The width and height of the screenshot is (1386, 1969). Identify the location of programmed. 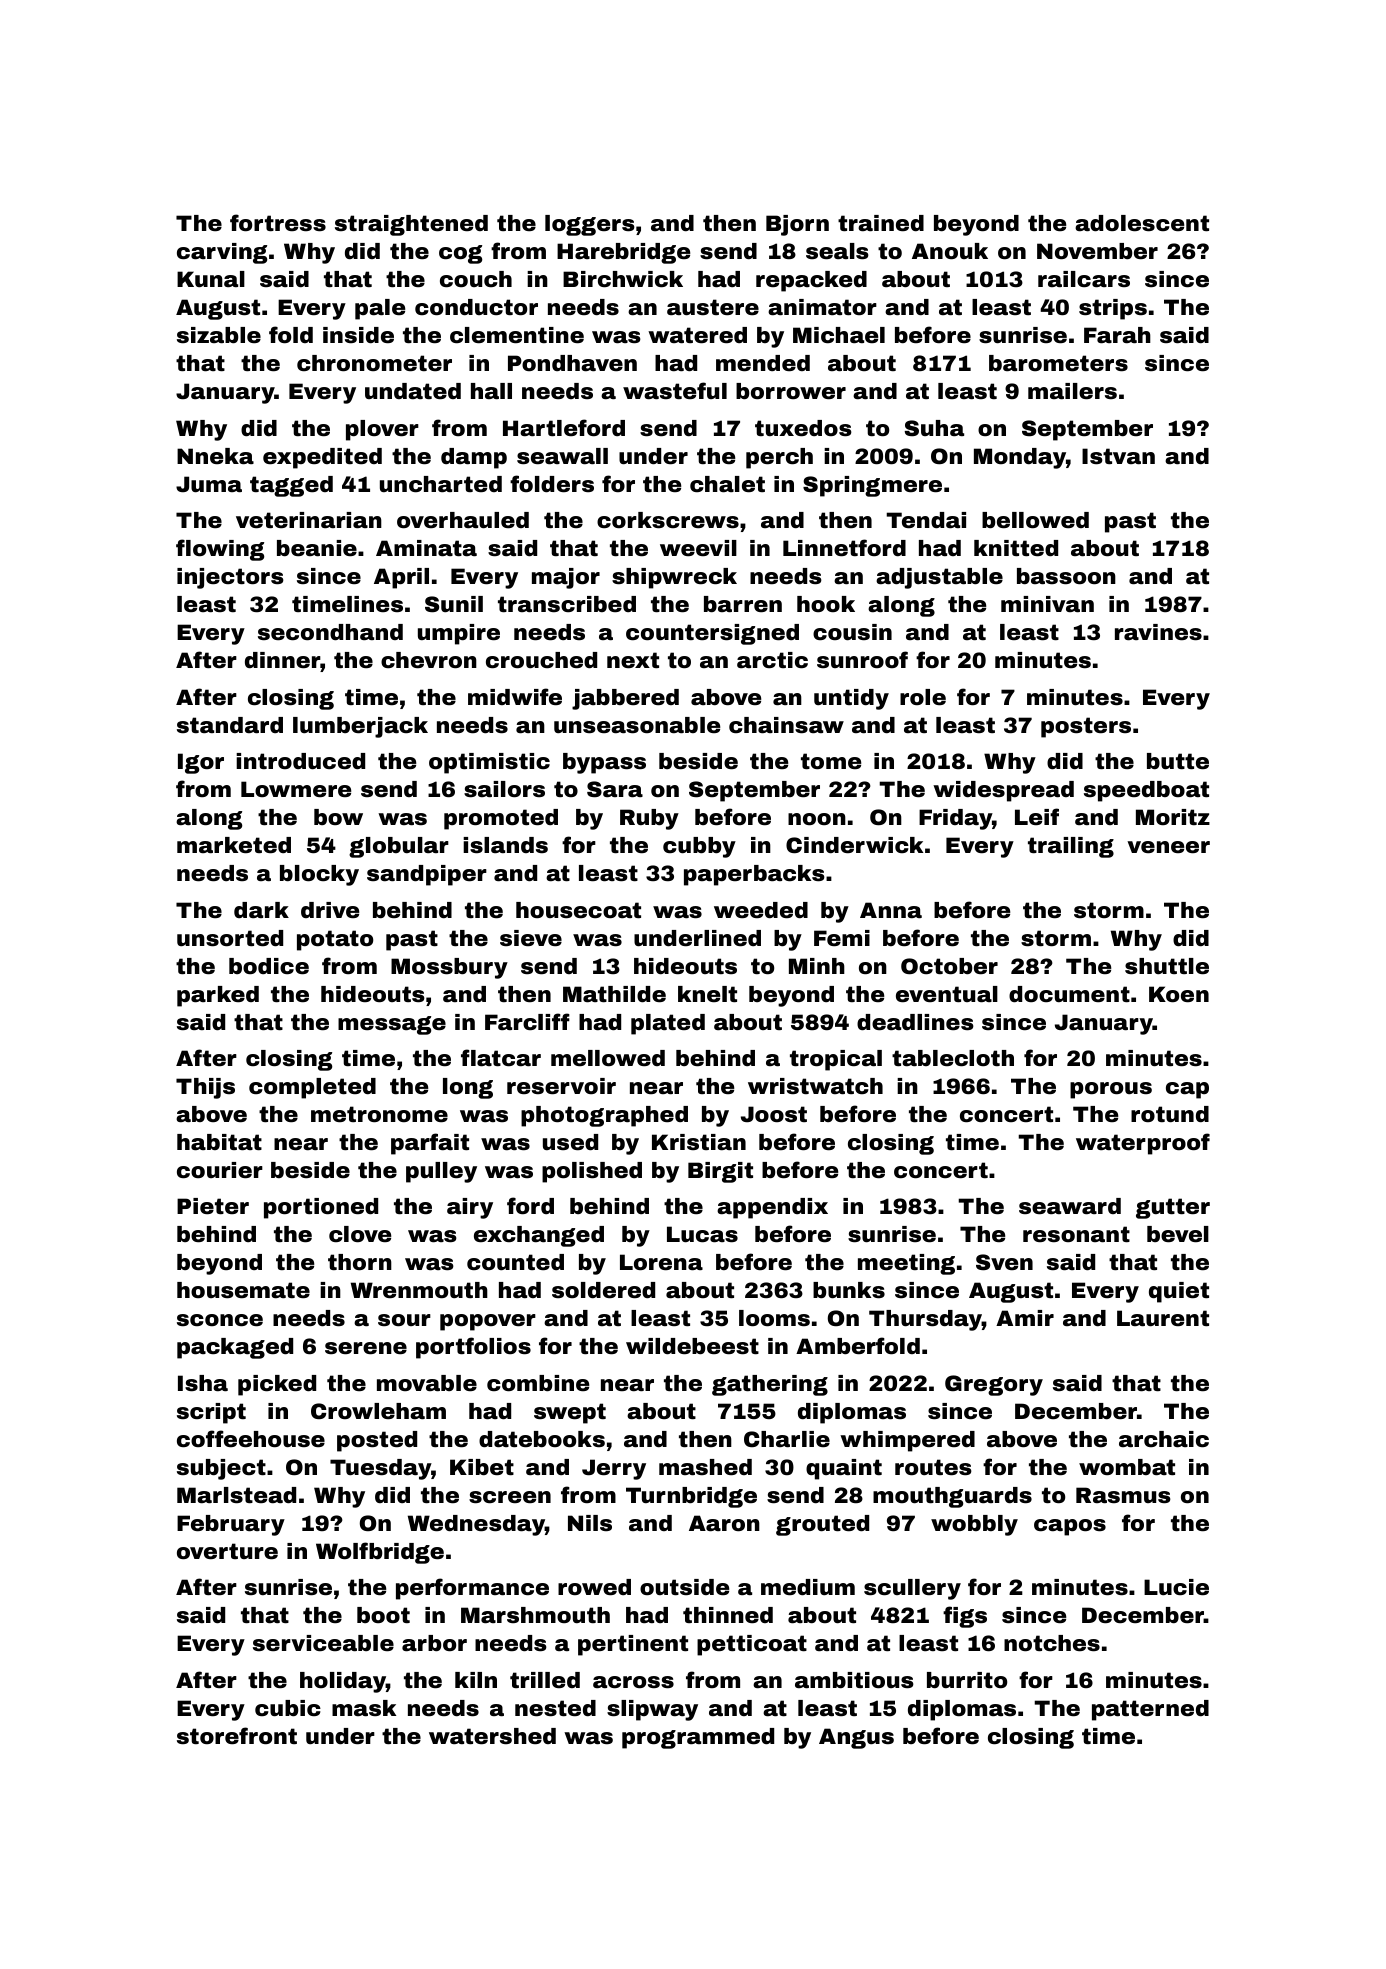
(698, 1738).
